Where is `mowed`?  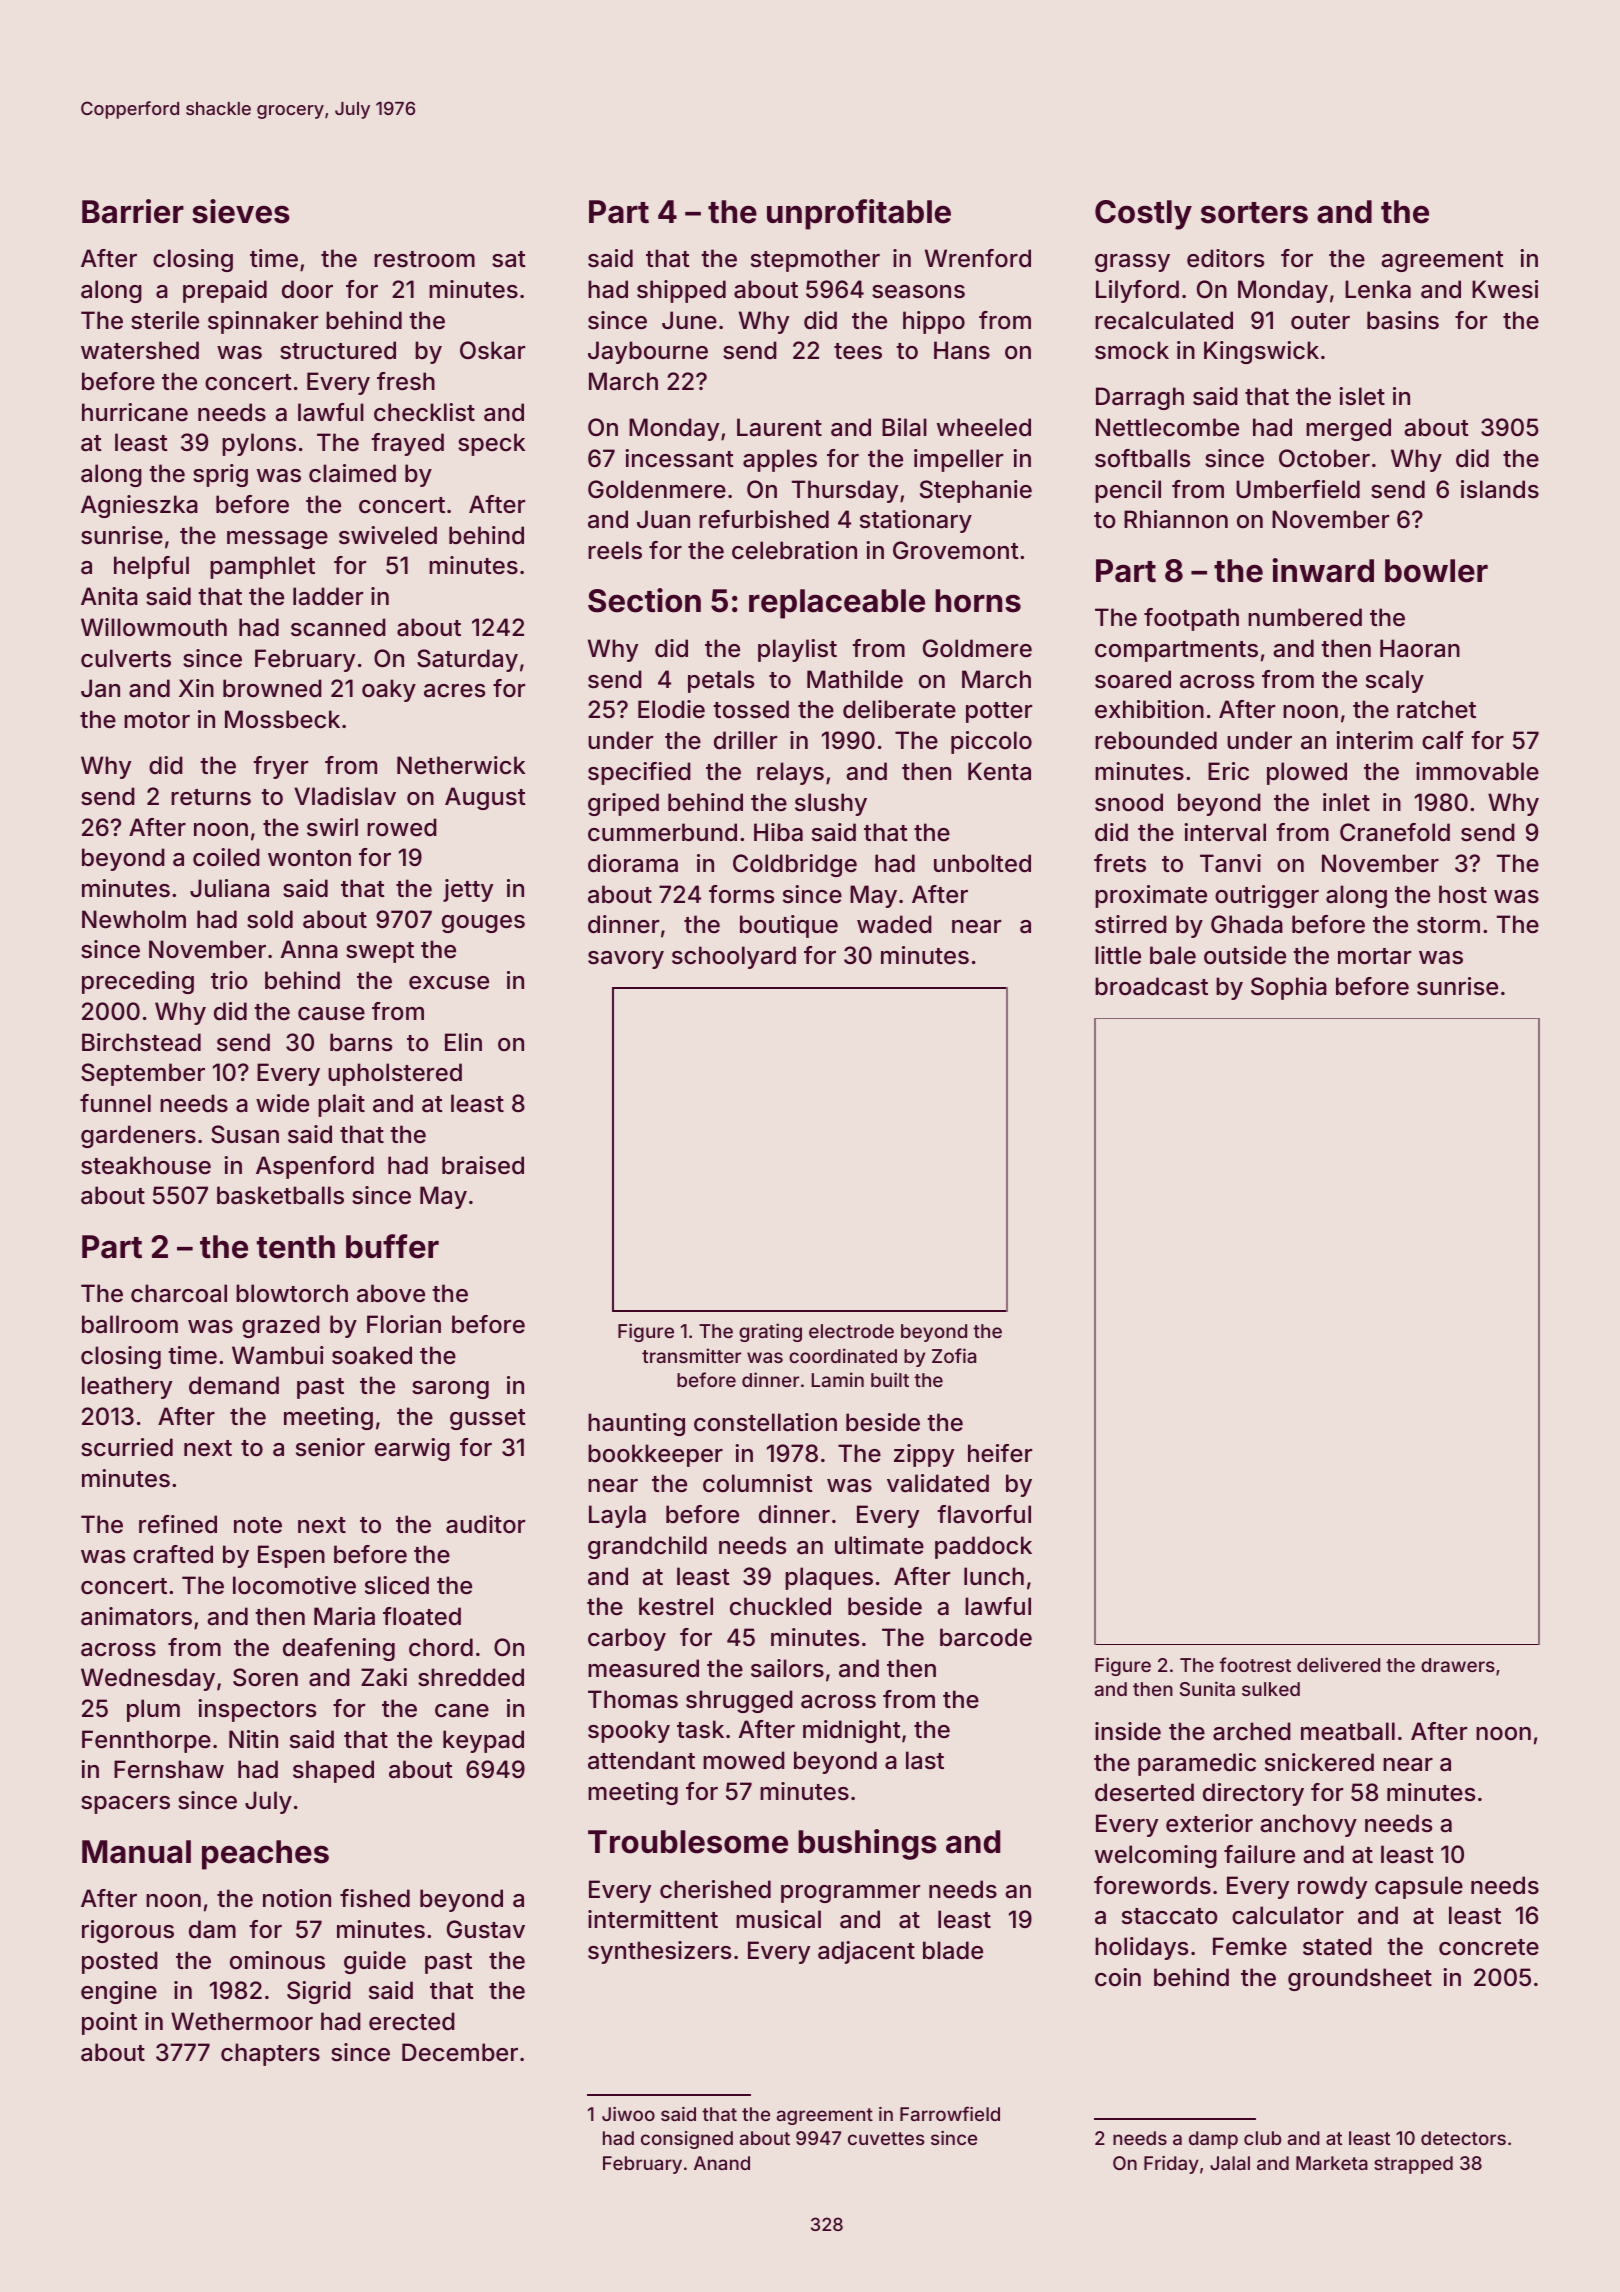 mowed is located at coordinates (744, 1760).
